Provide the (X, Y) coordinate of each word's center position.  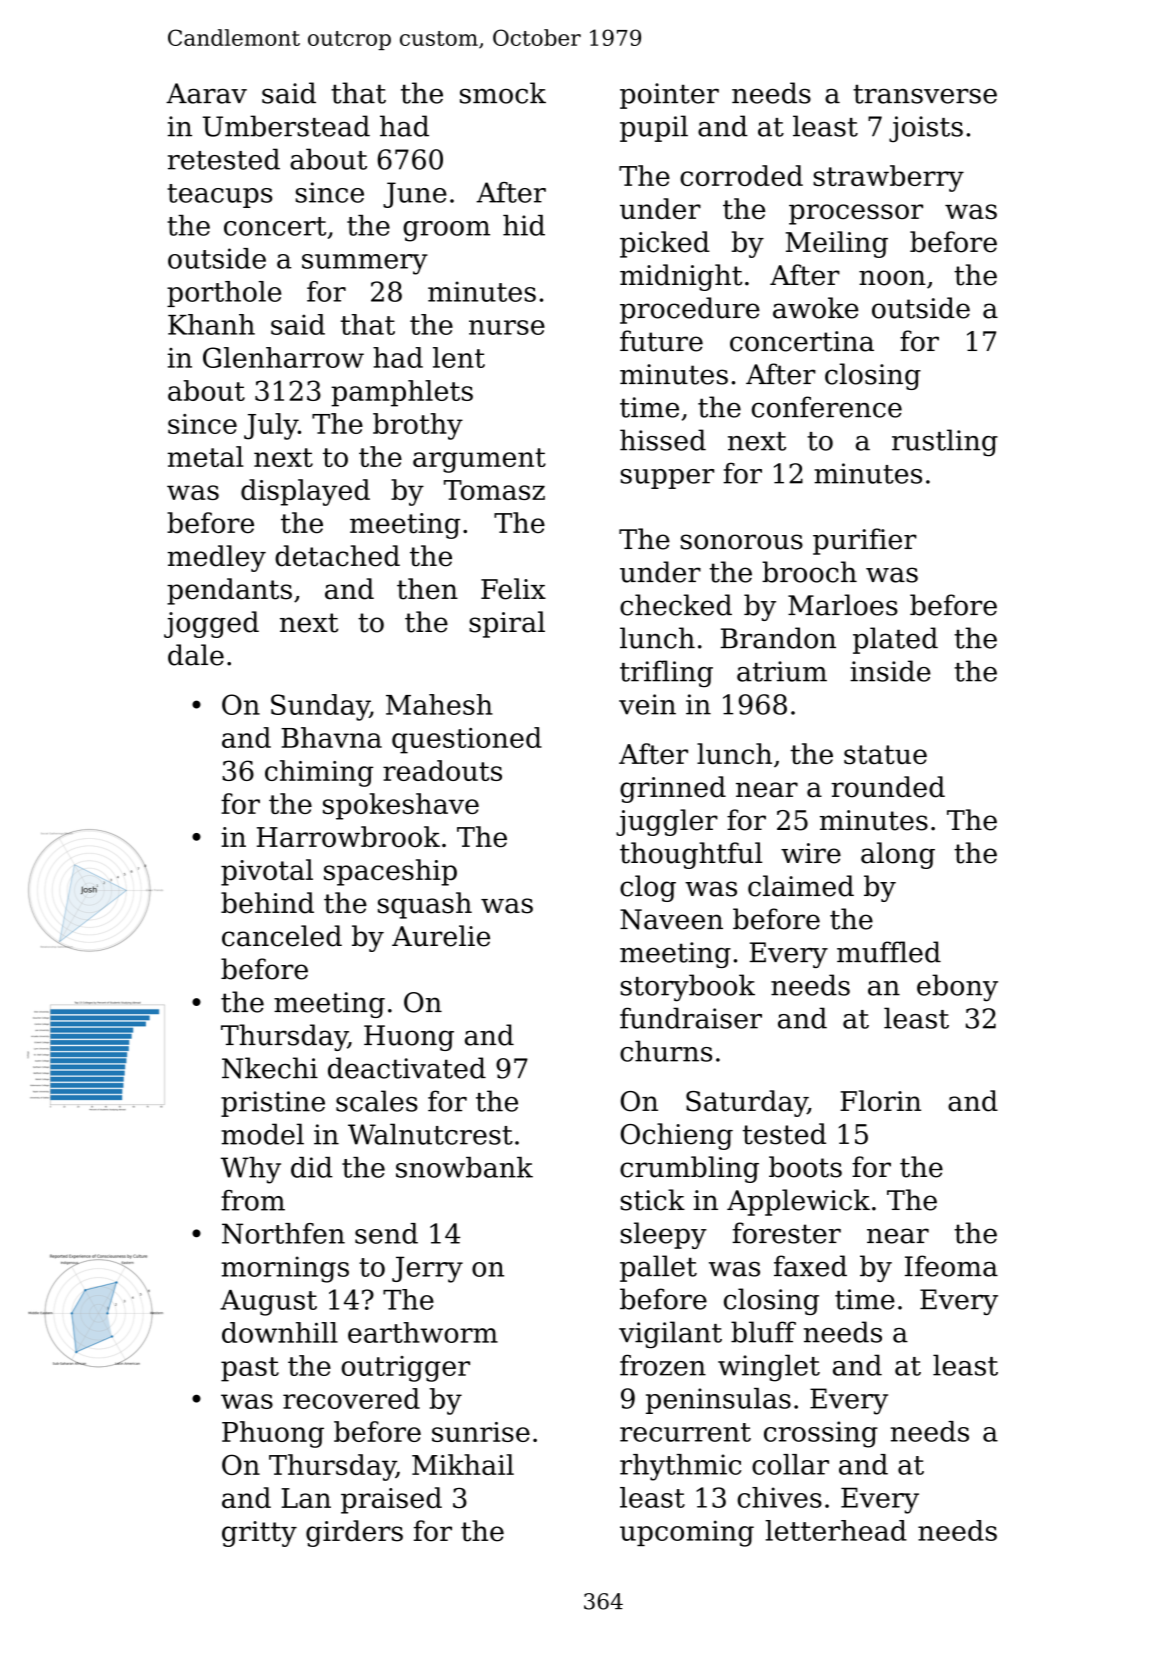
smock (503, 93)
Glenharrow (283, 357)
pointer (669, 96)
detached (337, 556)
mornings (285, 1269)
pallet (658, 1268)
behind (267, 903)
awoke (816, 308)
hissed (663, 440)
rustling (945, 443)
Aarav (206, 93)
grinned (673, 789)
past (250, 1369)
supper (667, 479)
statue (885, 755)
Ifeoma (951, 1266)
